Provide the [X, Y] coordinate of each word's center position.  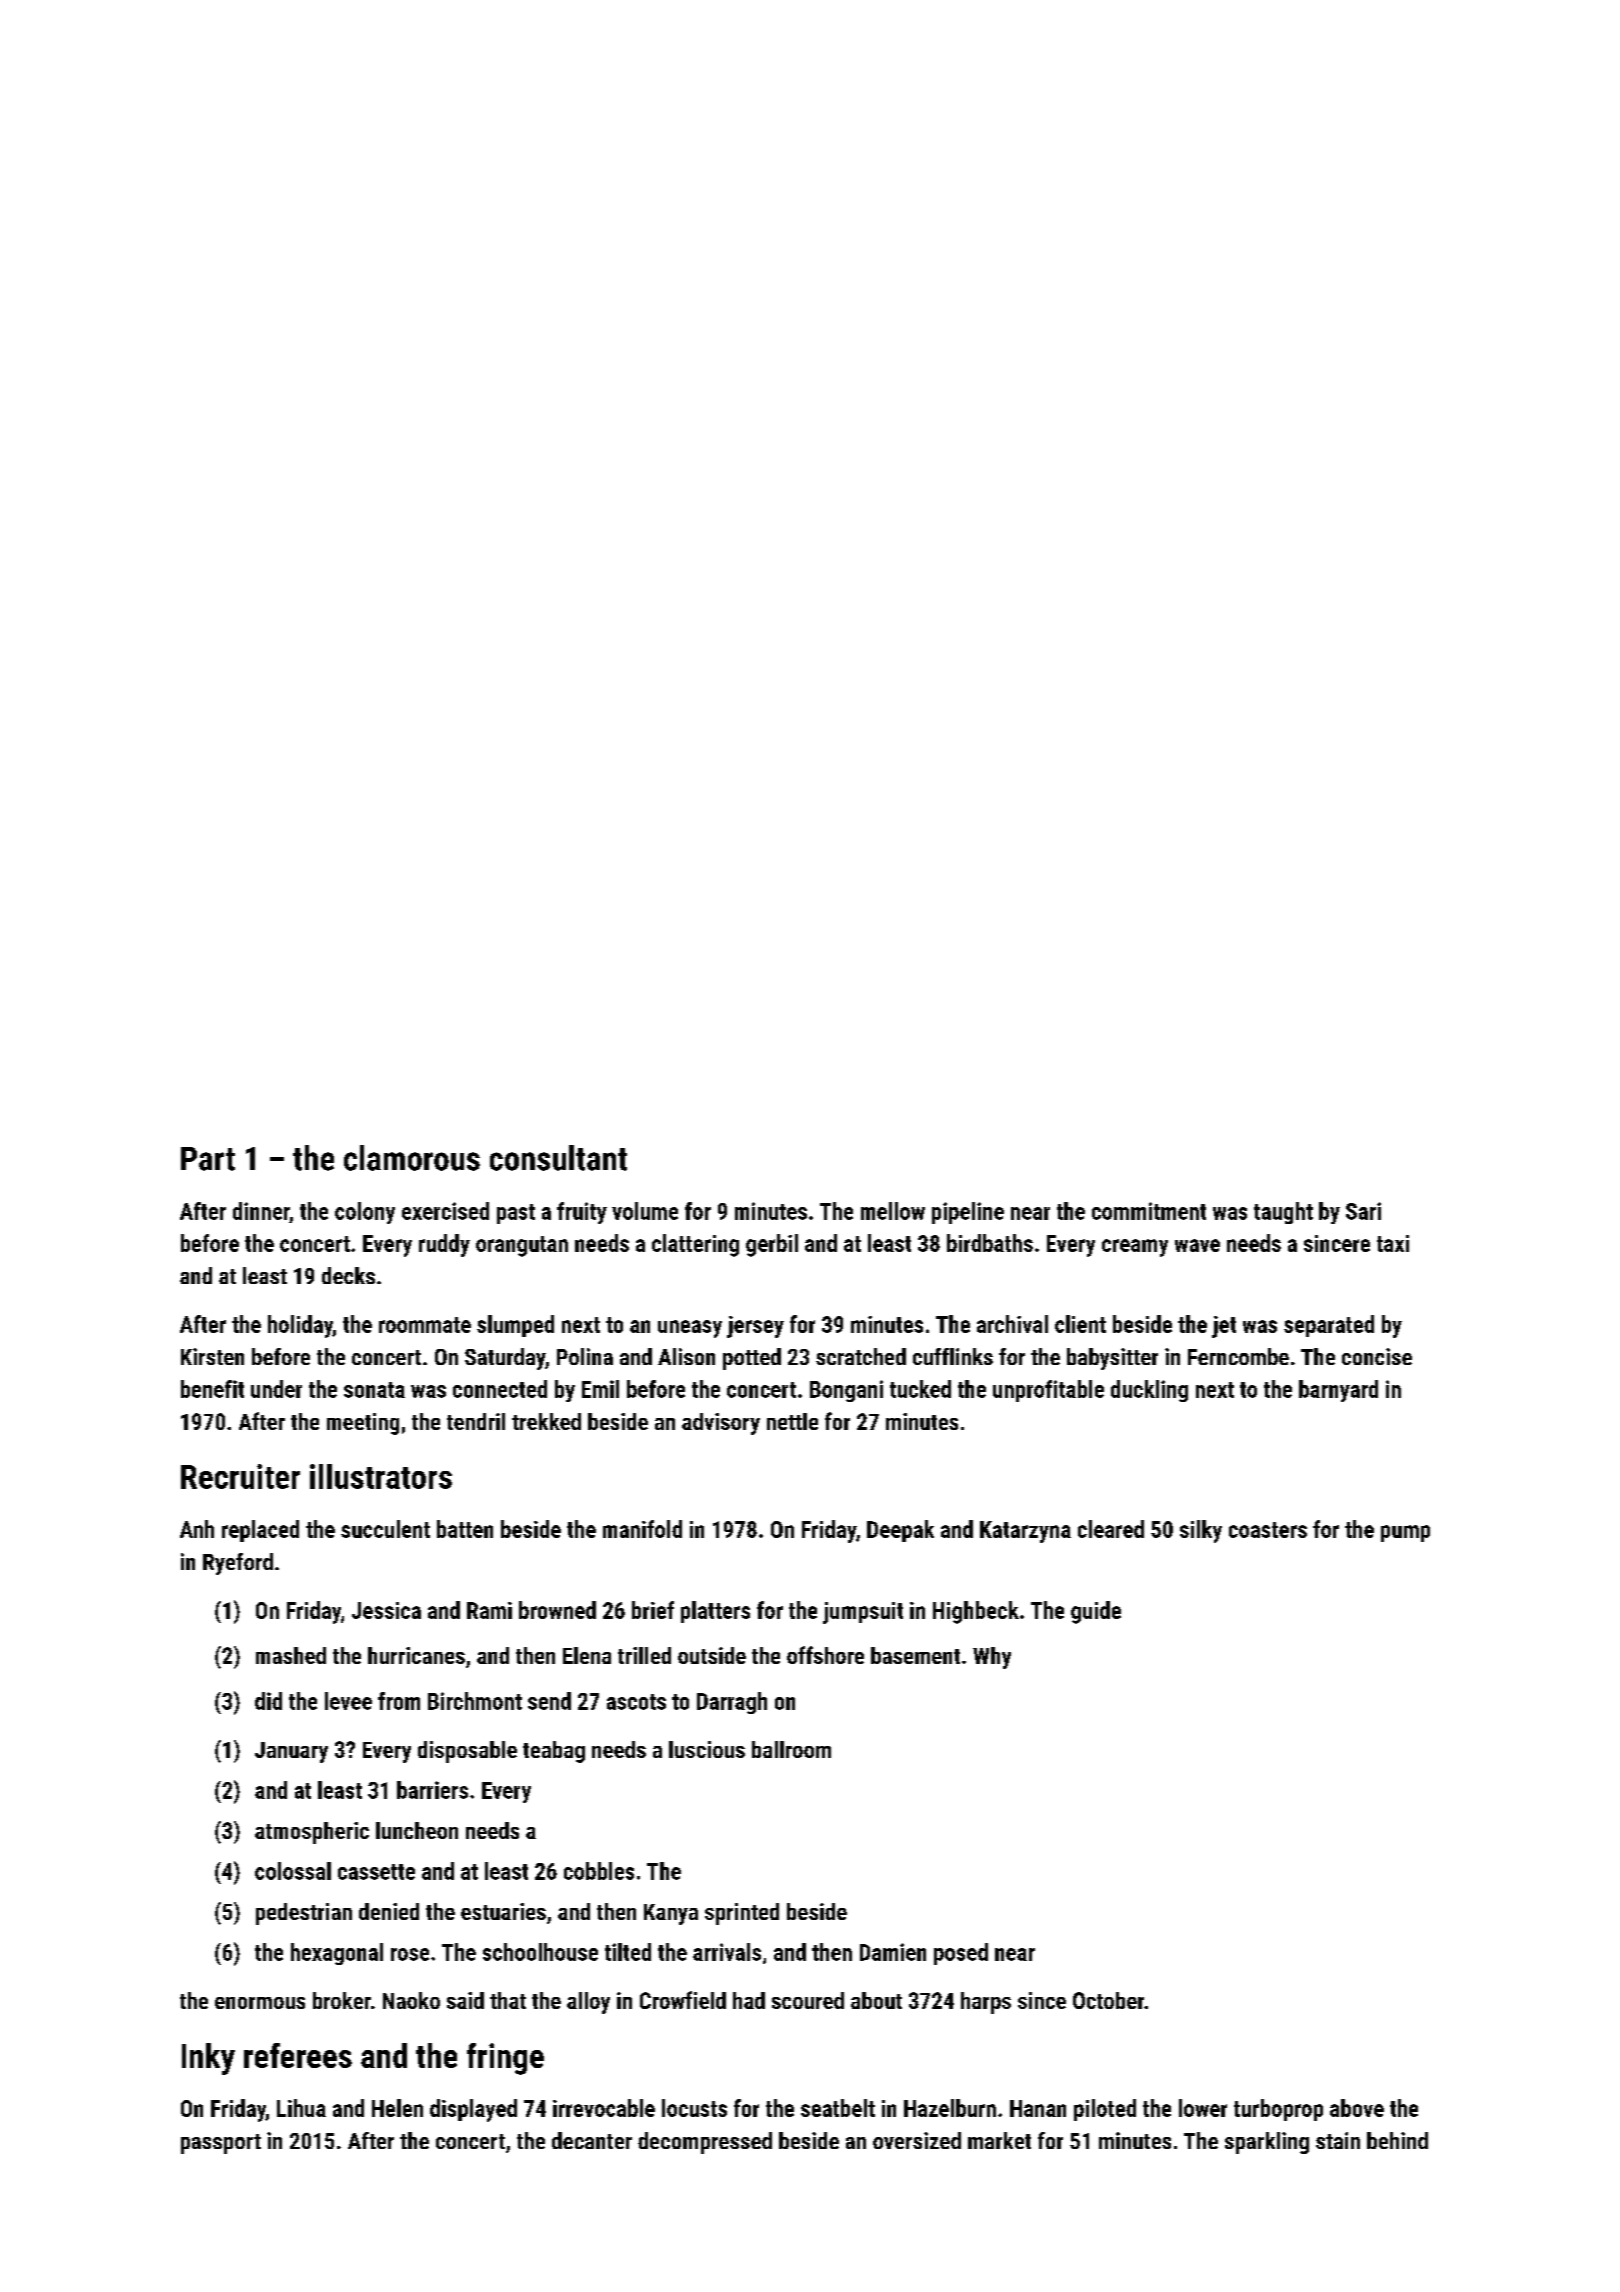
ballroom [791, 1749]
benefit [212, 1389]
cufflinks [953, 1356]
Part [208, 1159]
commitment [1149, 1211]
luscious [707, 1749]
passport [221, 2144]
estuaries [503, 1911]
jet [1224, 1327]
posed [961, 1954]
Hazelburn [950, 2108]
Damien [893, 1952]
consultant [558, 1158]
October [1108, 2000]
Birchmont [475, 1701]
